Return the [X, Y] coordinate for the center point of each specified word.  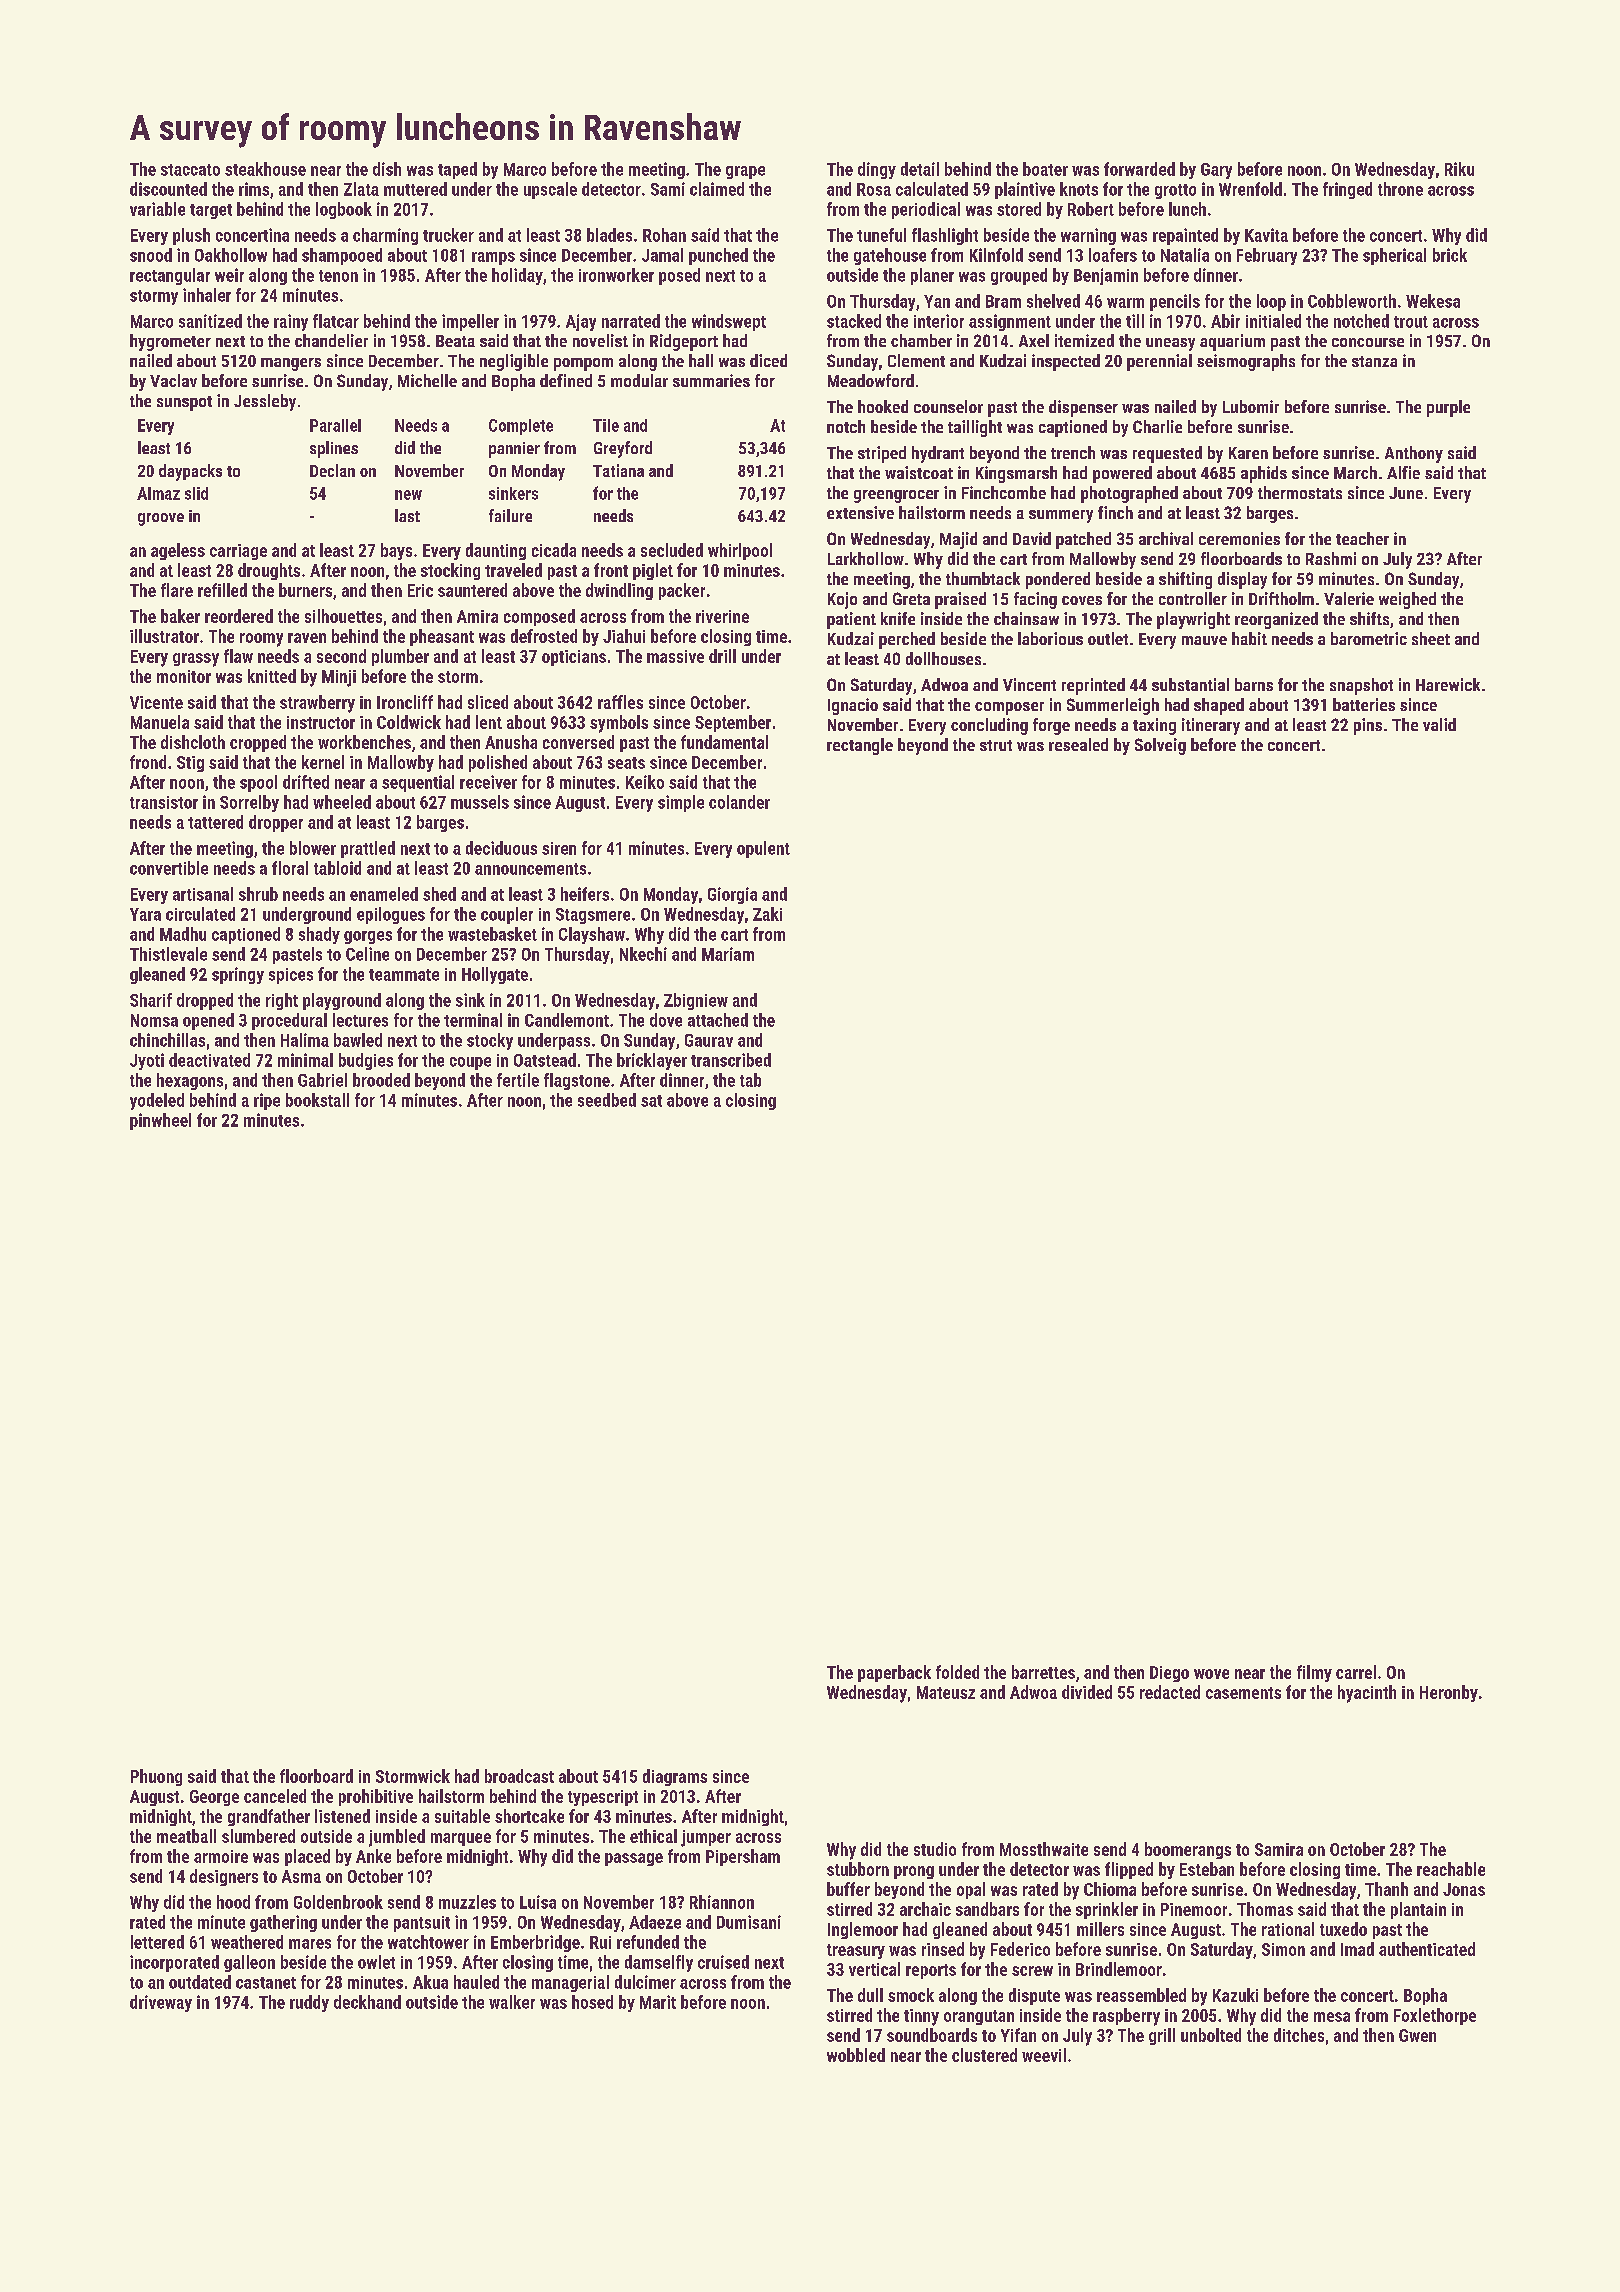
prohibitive [376, 1797]
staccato [190, 170]
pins [1368, 726]
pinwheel [160, 1121]
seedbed [607, 1100]
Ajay [581, 322]
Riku [1459, 169]
